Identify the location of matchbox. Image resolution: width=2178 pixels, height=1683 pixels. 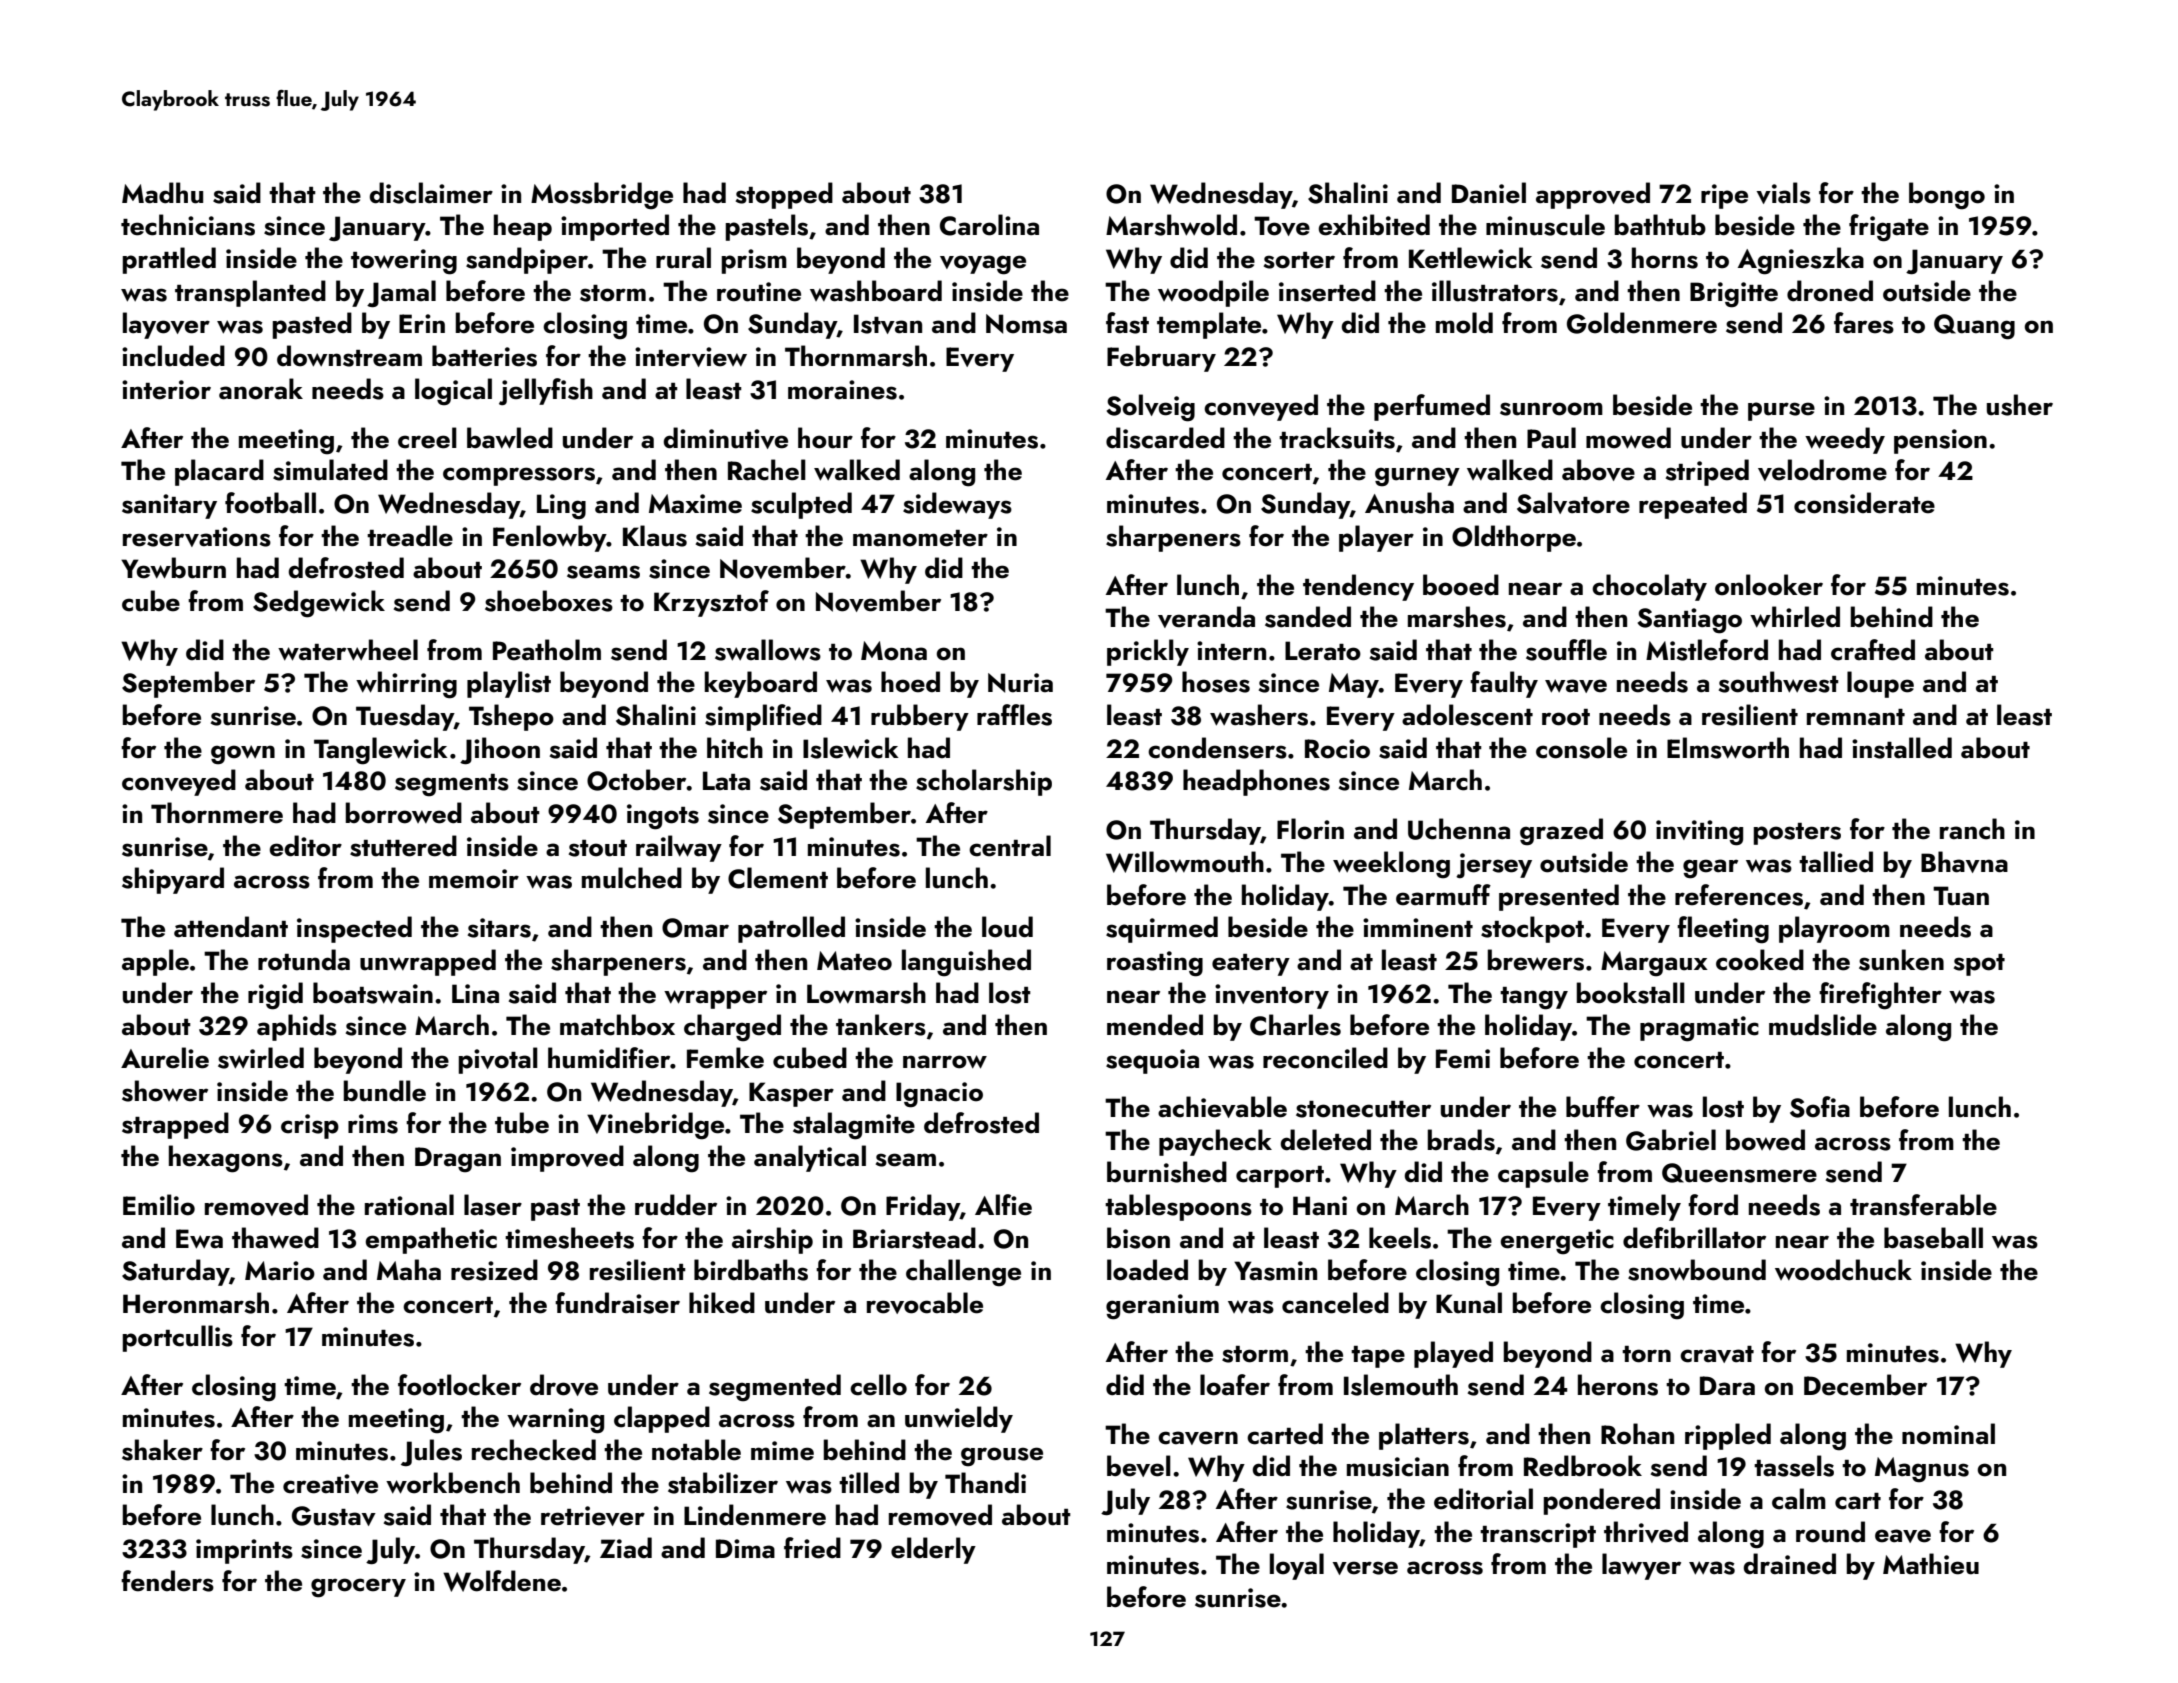
(617, 1025).
